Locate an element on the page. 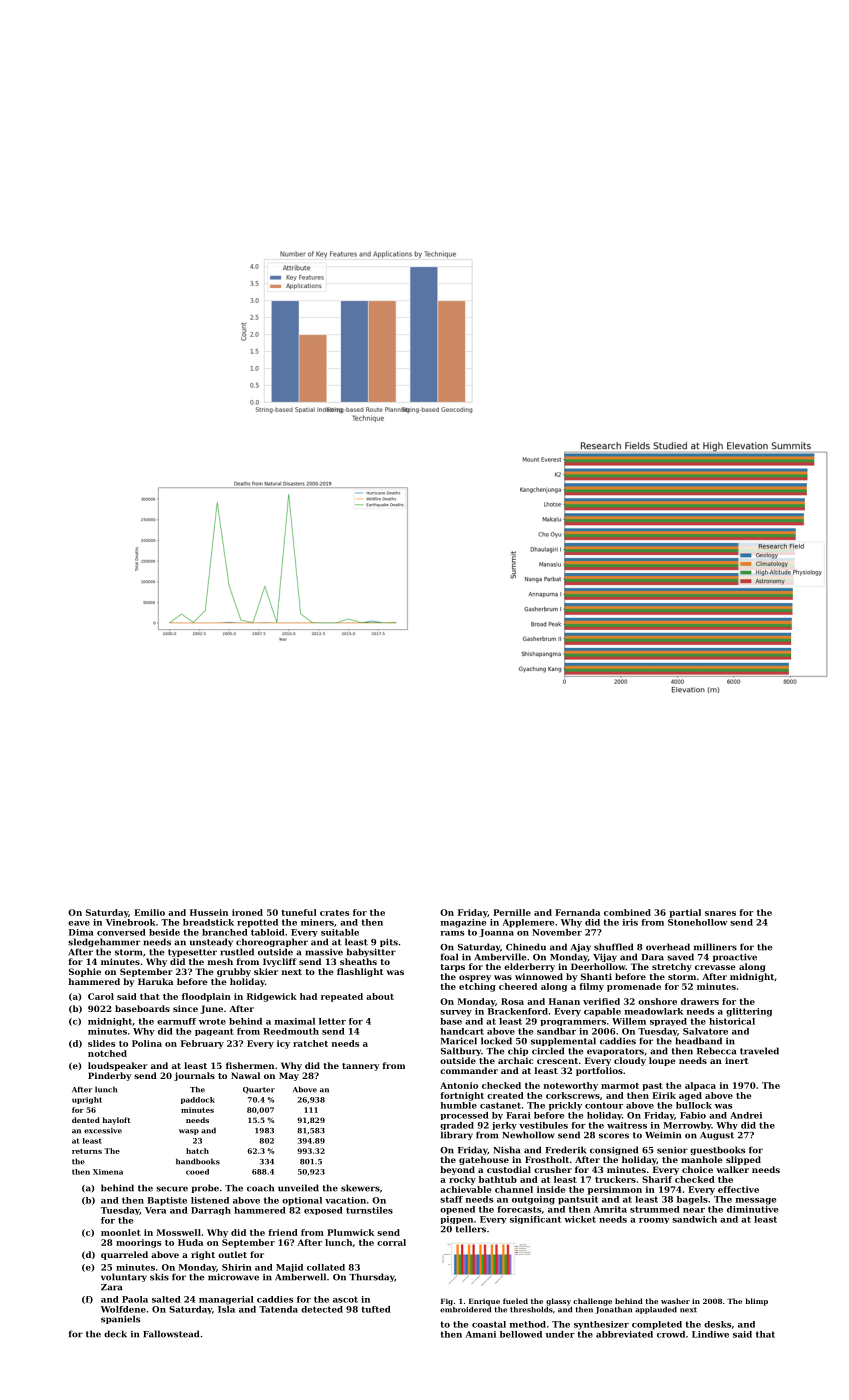 The width and height of the image is (849, 1400). Farai is located at coordinates (518, 1115).
